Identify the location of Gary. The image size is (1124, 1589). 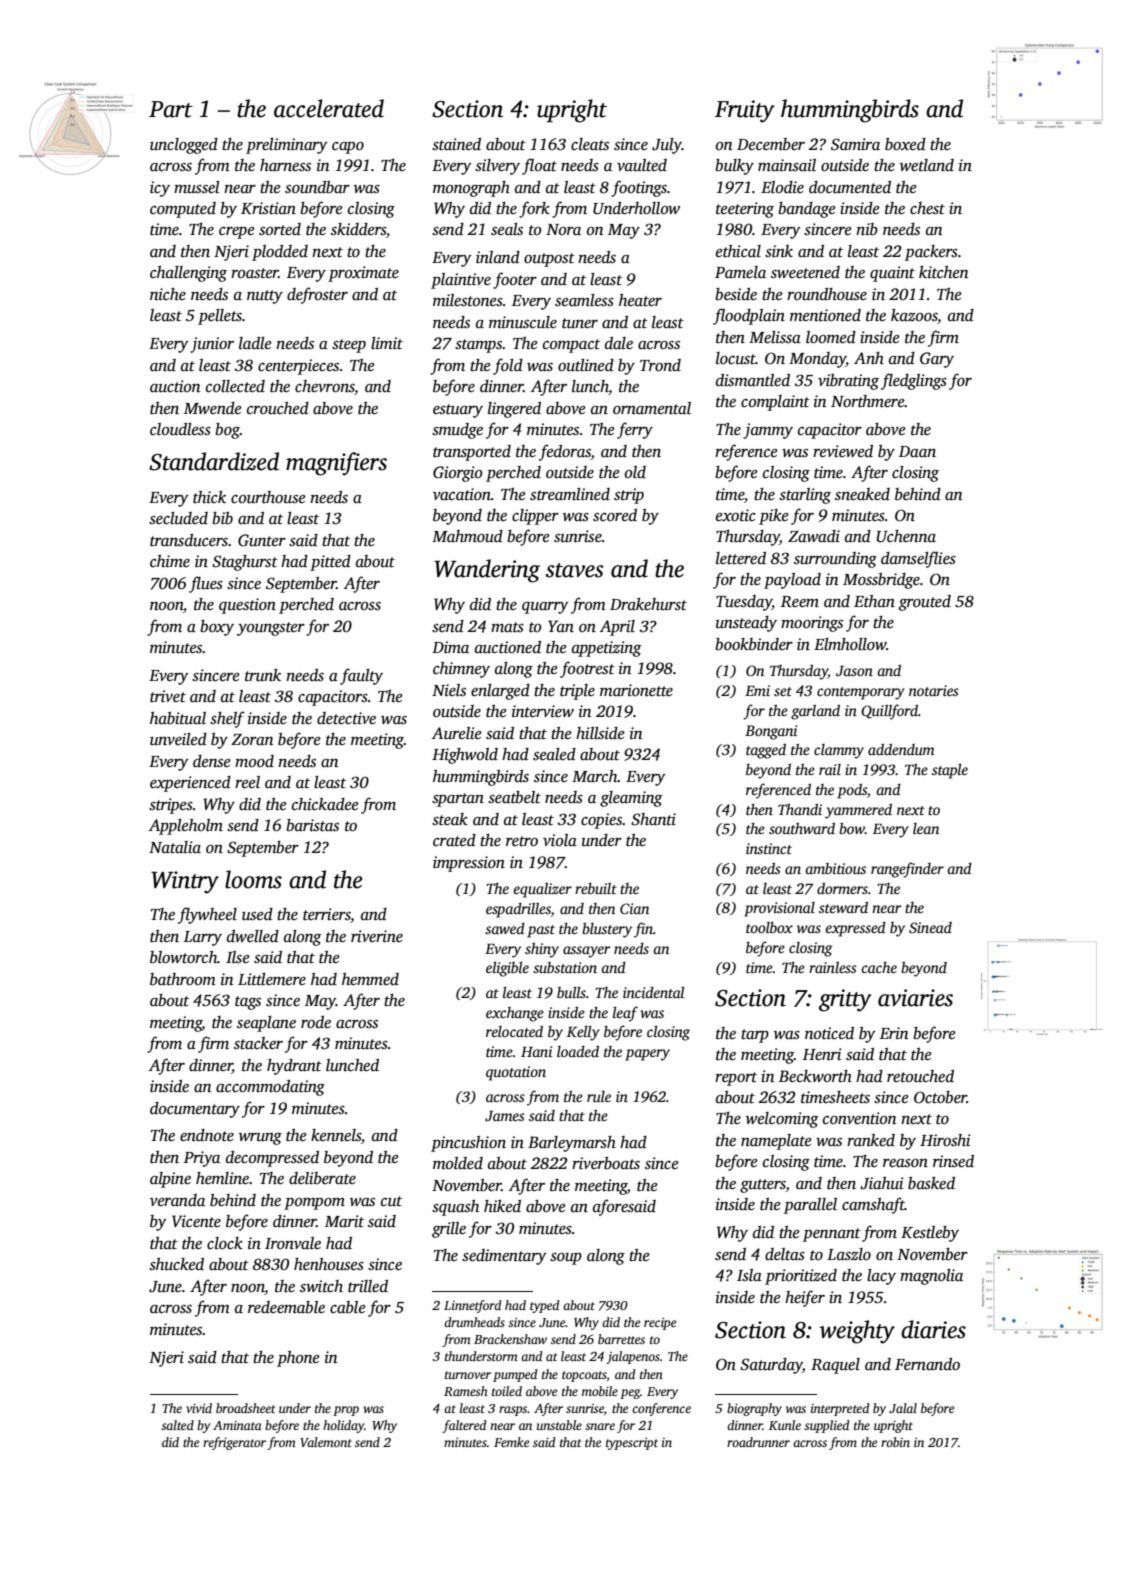
(937, 360).
